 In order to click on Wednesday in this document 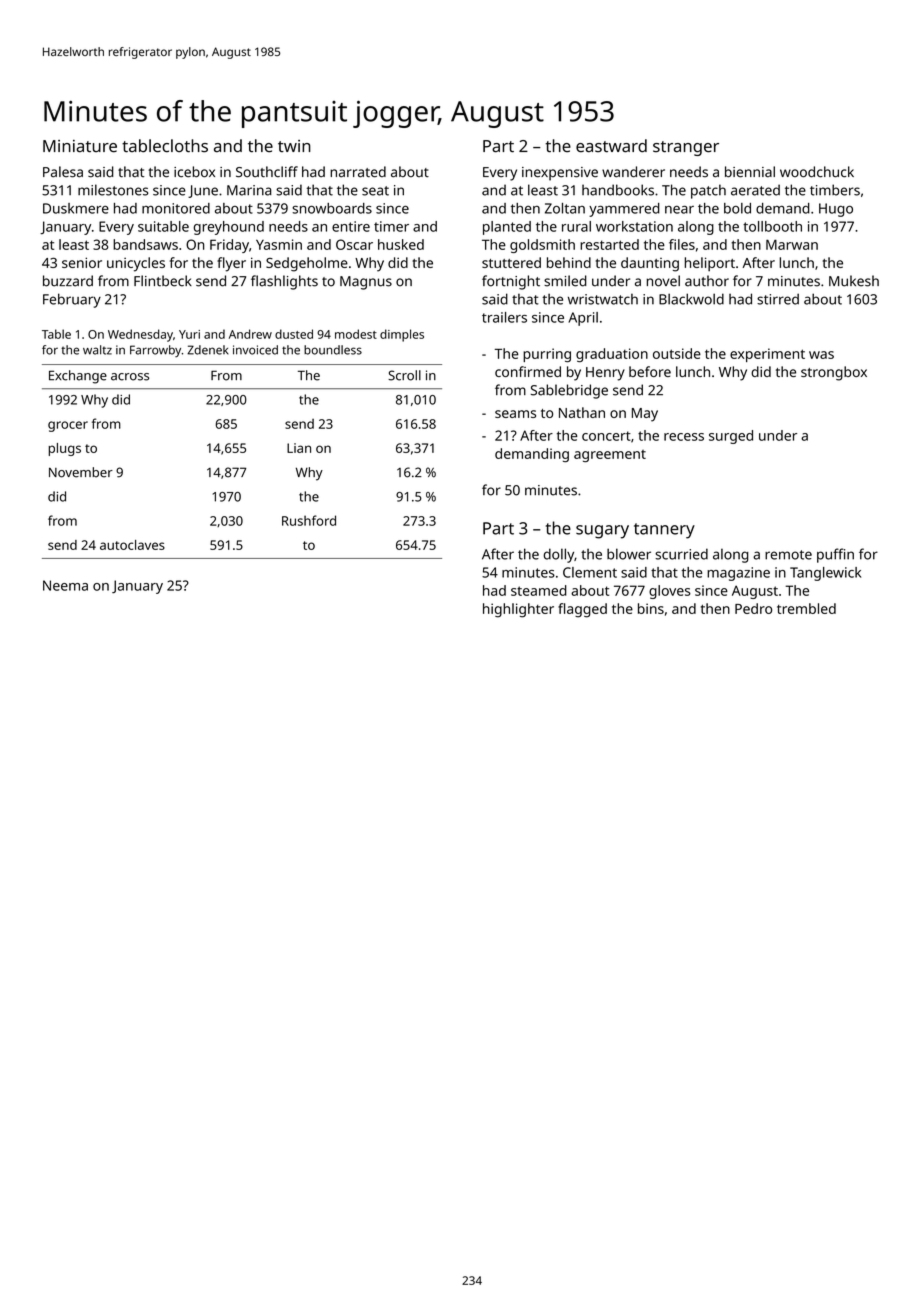, I will do `click(140, 335)`.
